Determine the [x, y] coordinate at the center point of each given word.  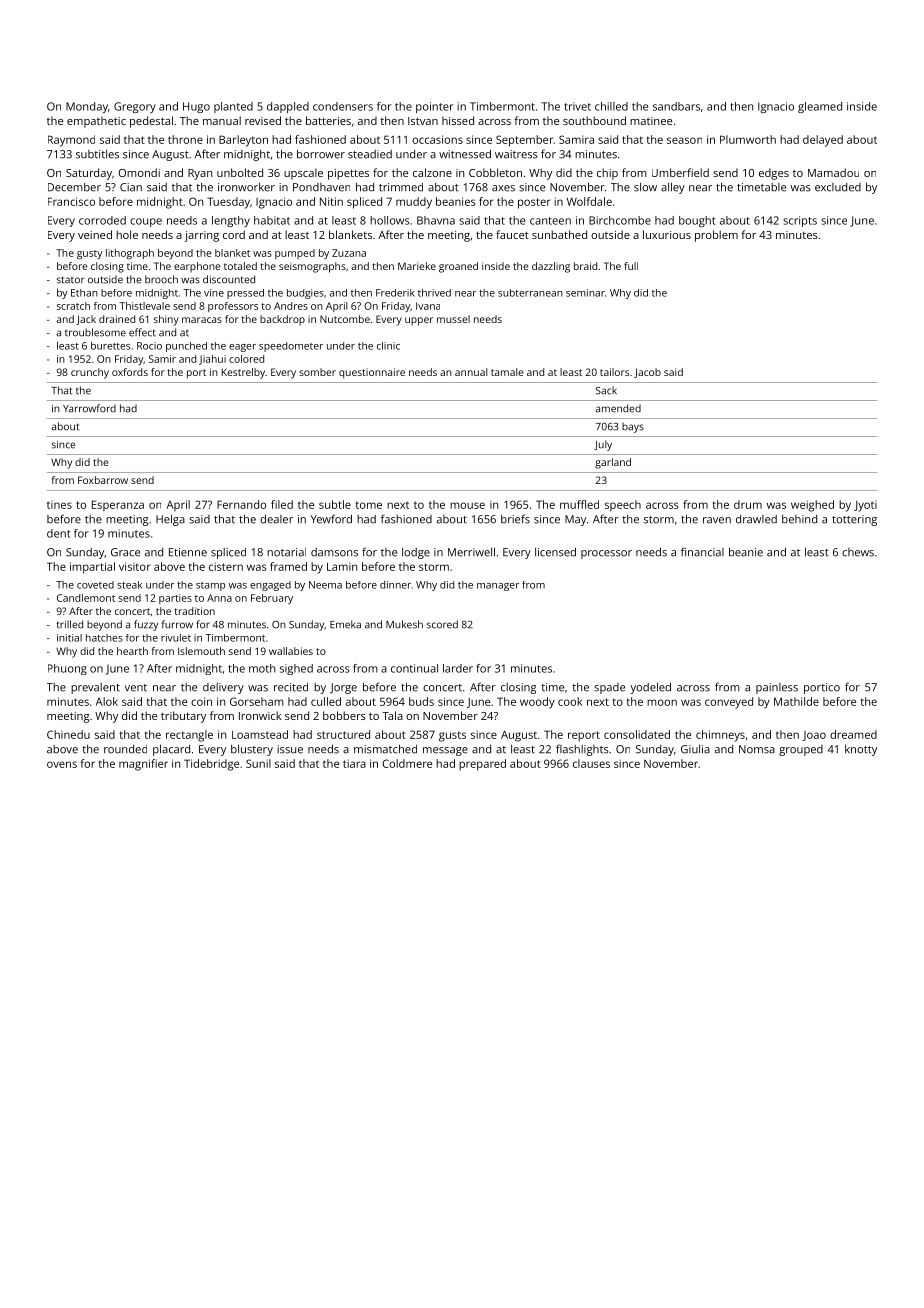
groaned [458, 267]
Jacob [647, 373]
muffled [579, 504]
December [74, 187]
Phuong [67, 669]
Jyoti [865, 506]
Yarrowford [89, 408]
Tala [392, 715]
